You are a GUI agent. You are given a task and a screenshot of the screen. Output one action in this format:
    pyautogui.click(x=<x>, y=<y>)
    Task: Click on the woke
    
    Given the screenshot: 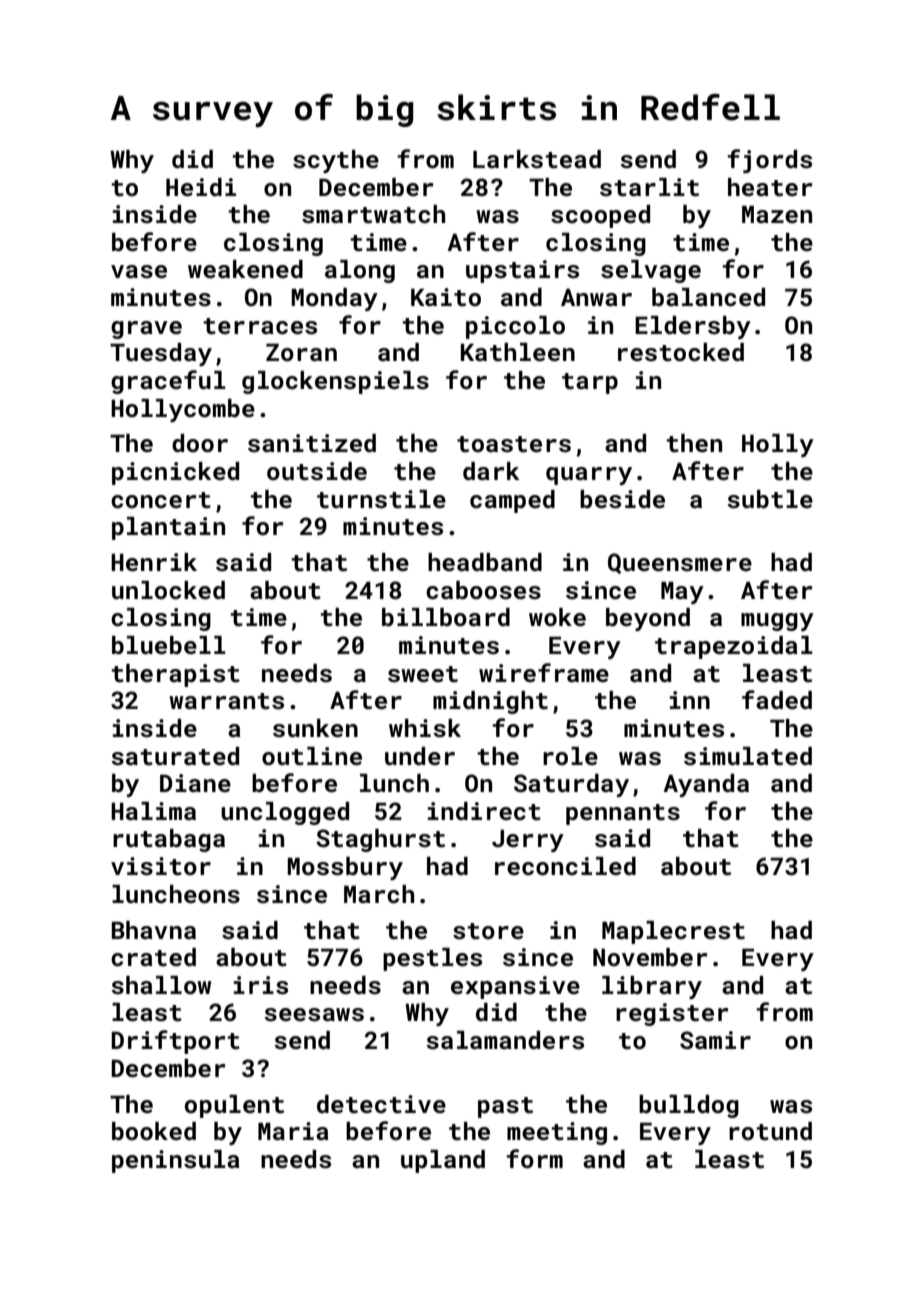 What is the action you would take?
    pyautogui.click(x=557, y=617)
